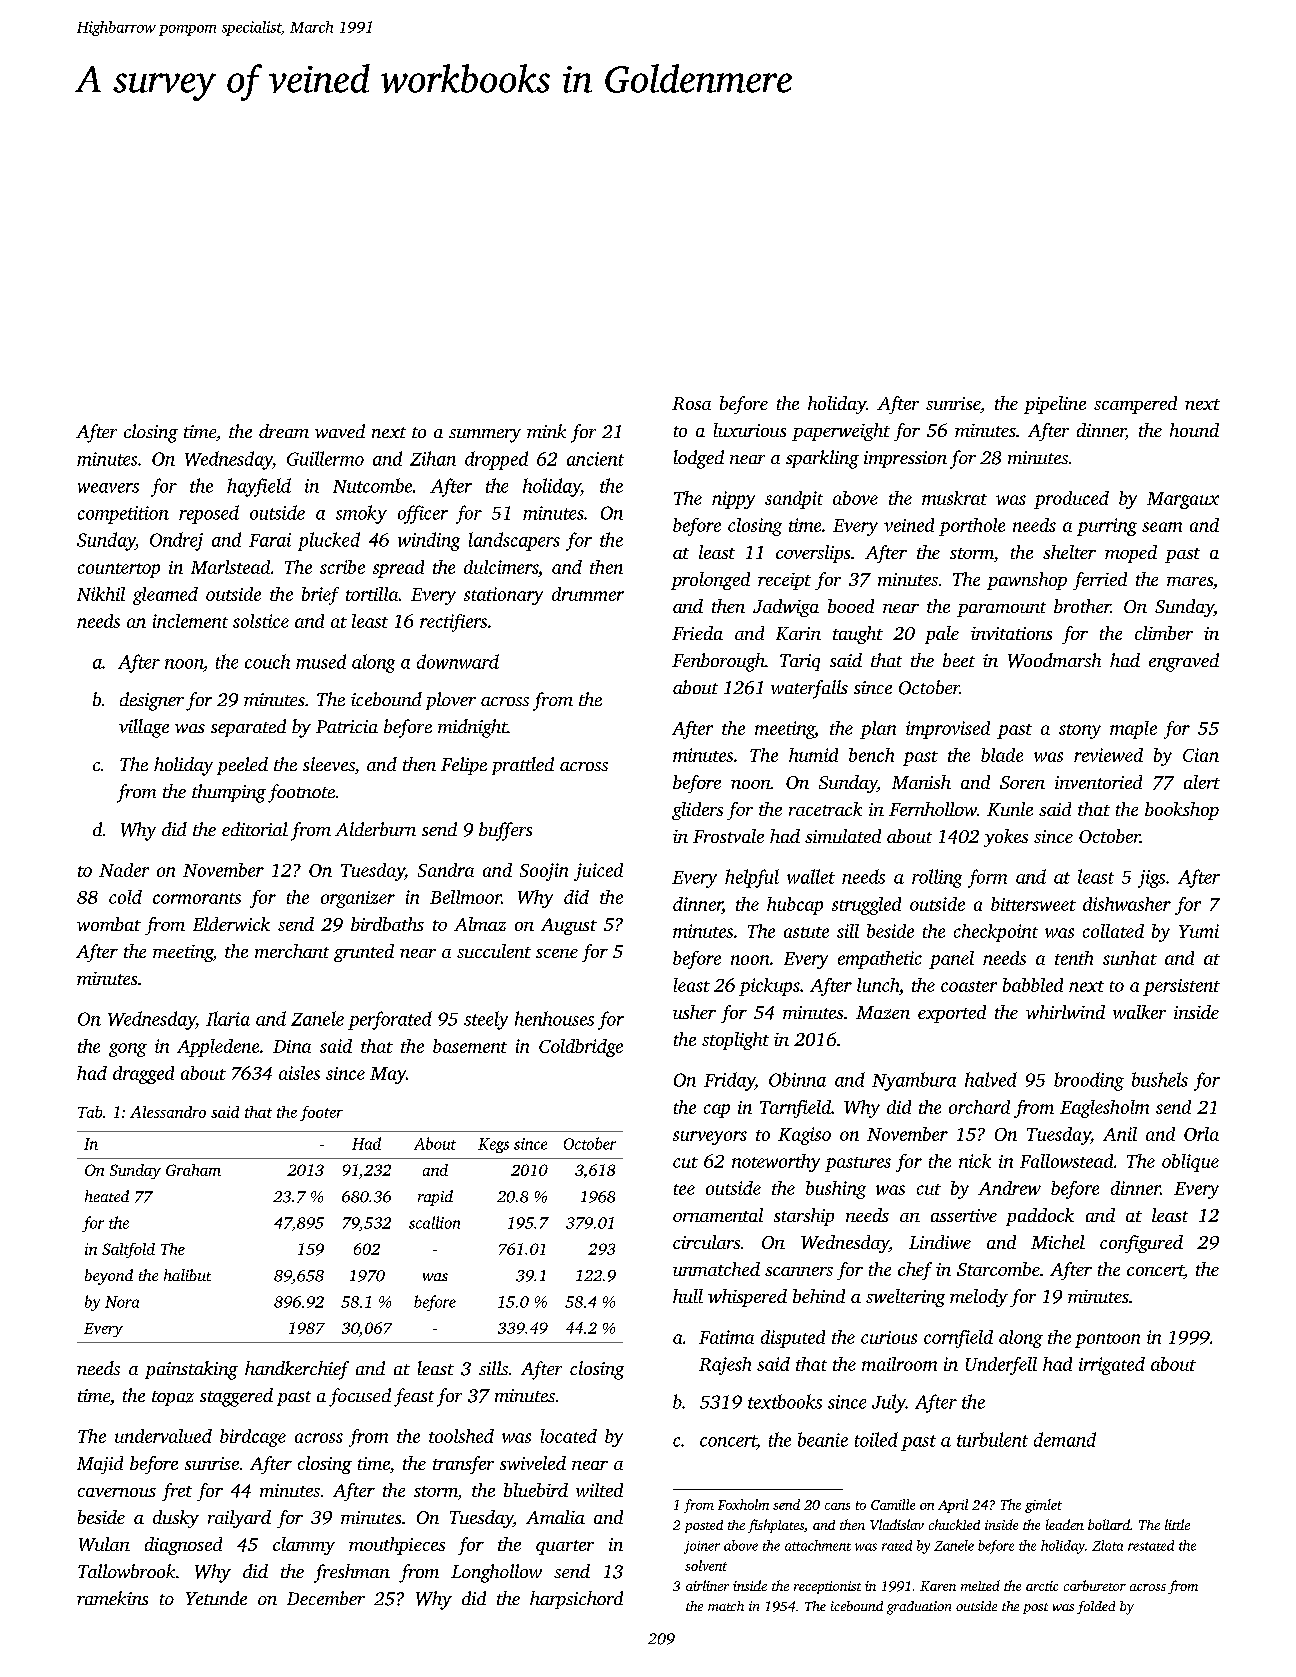 This page has height=1677, width=1296. Describe the element at coordinates (101, 594) in the page. I see `Nikhil` at that location.
